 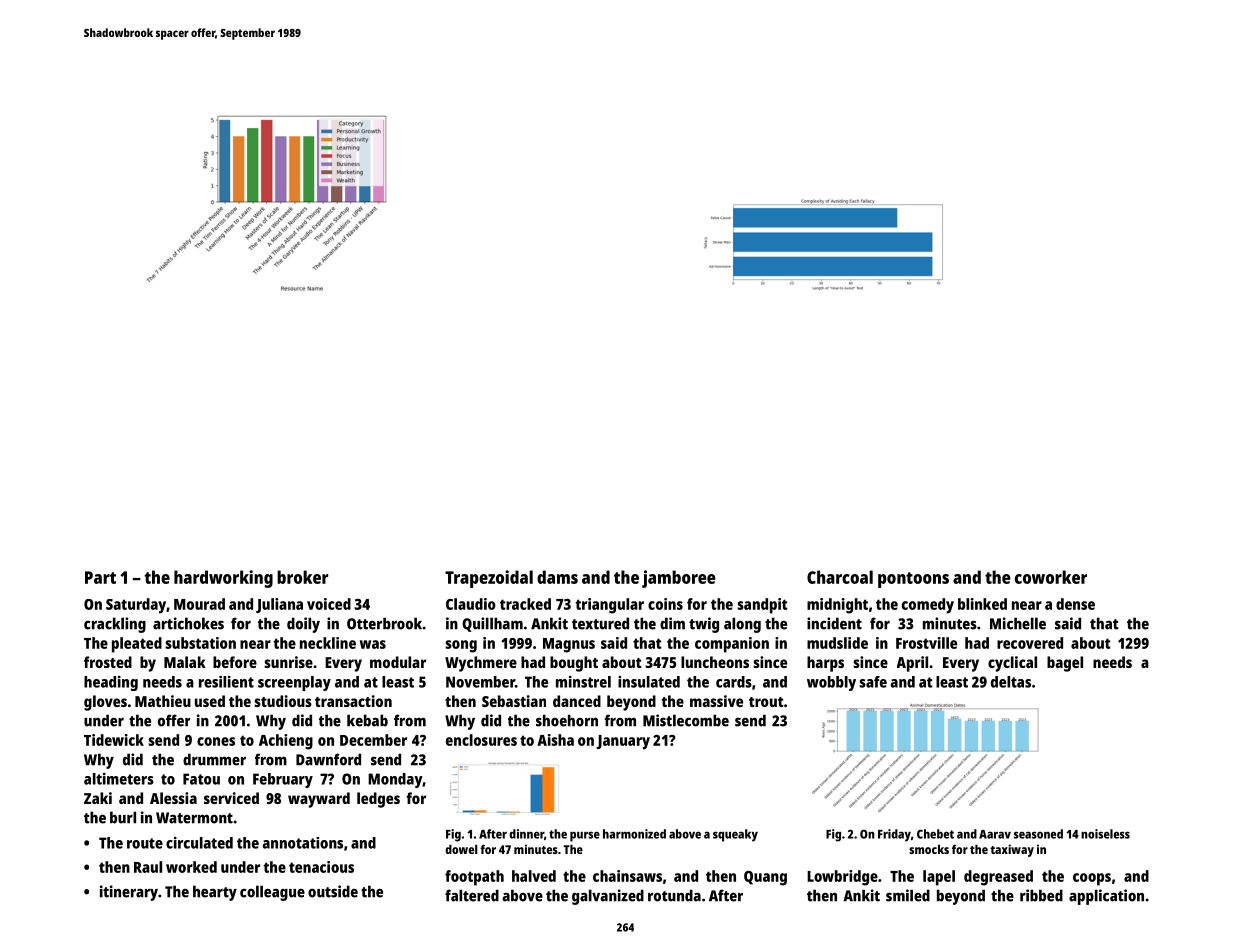 What do you see at coordinates (163, 701) in the page?
I see `Mathieu` at bounding box center [163, 701].
